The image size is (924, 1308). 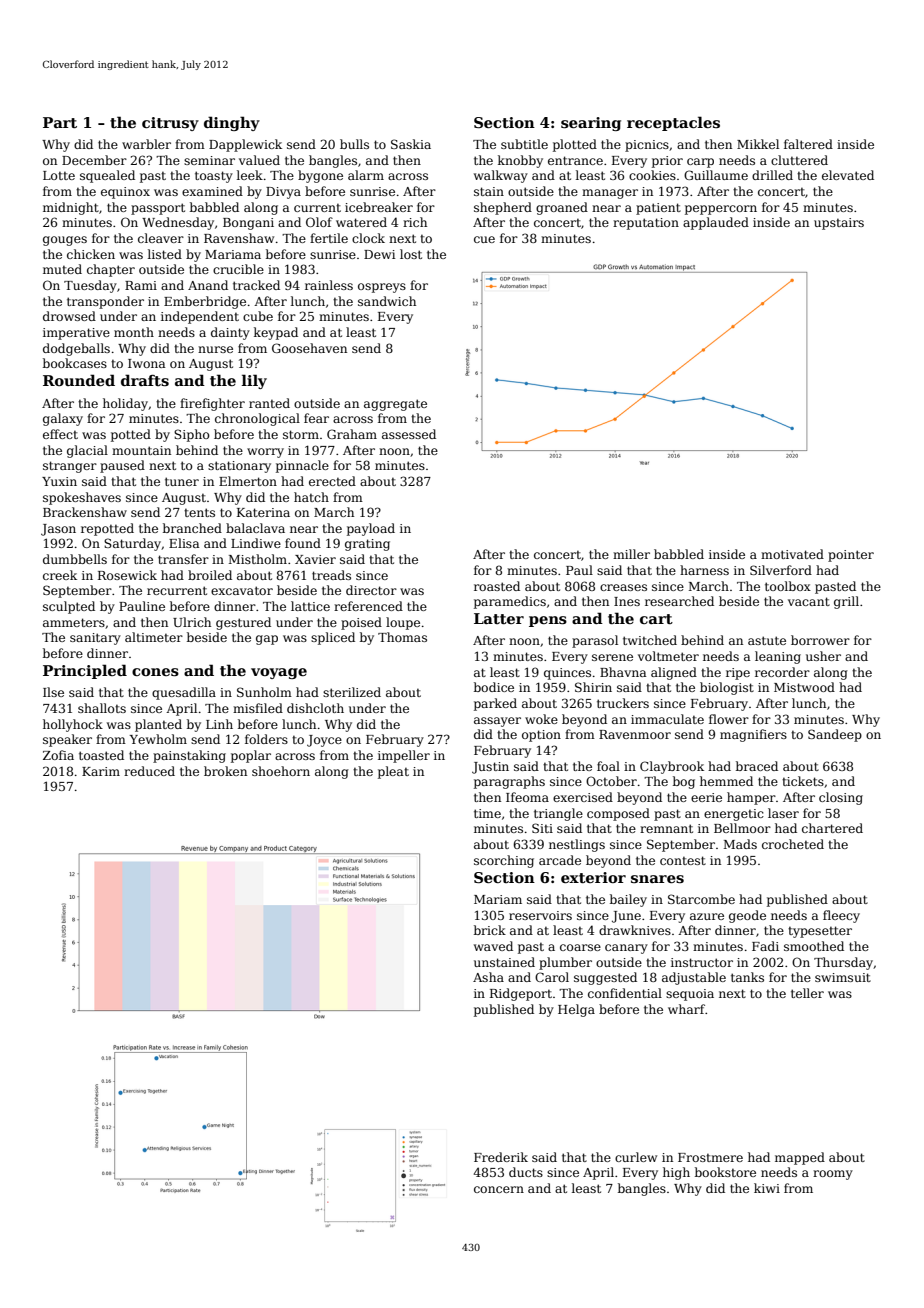 What do you see at coordinates (700, 163) in the document?
I see `carp` at bounding box center [700, 163].
